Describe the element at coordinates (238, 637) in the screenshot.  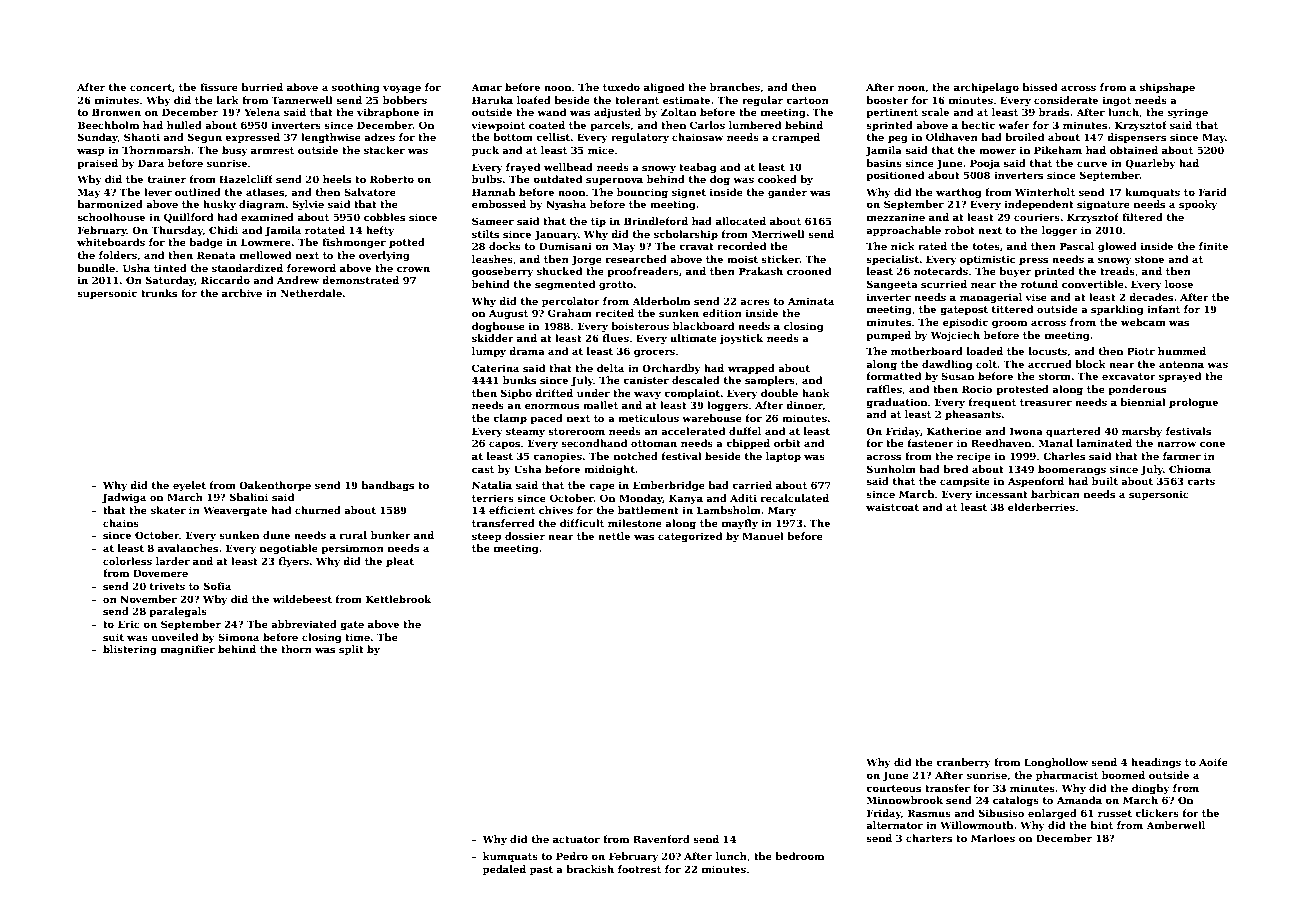
I see `Simona` at that location.
